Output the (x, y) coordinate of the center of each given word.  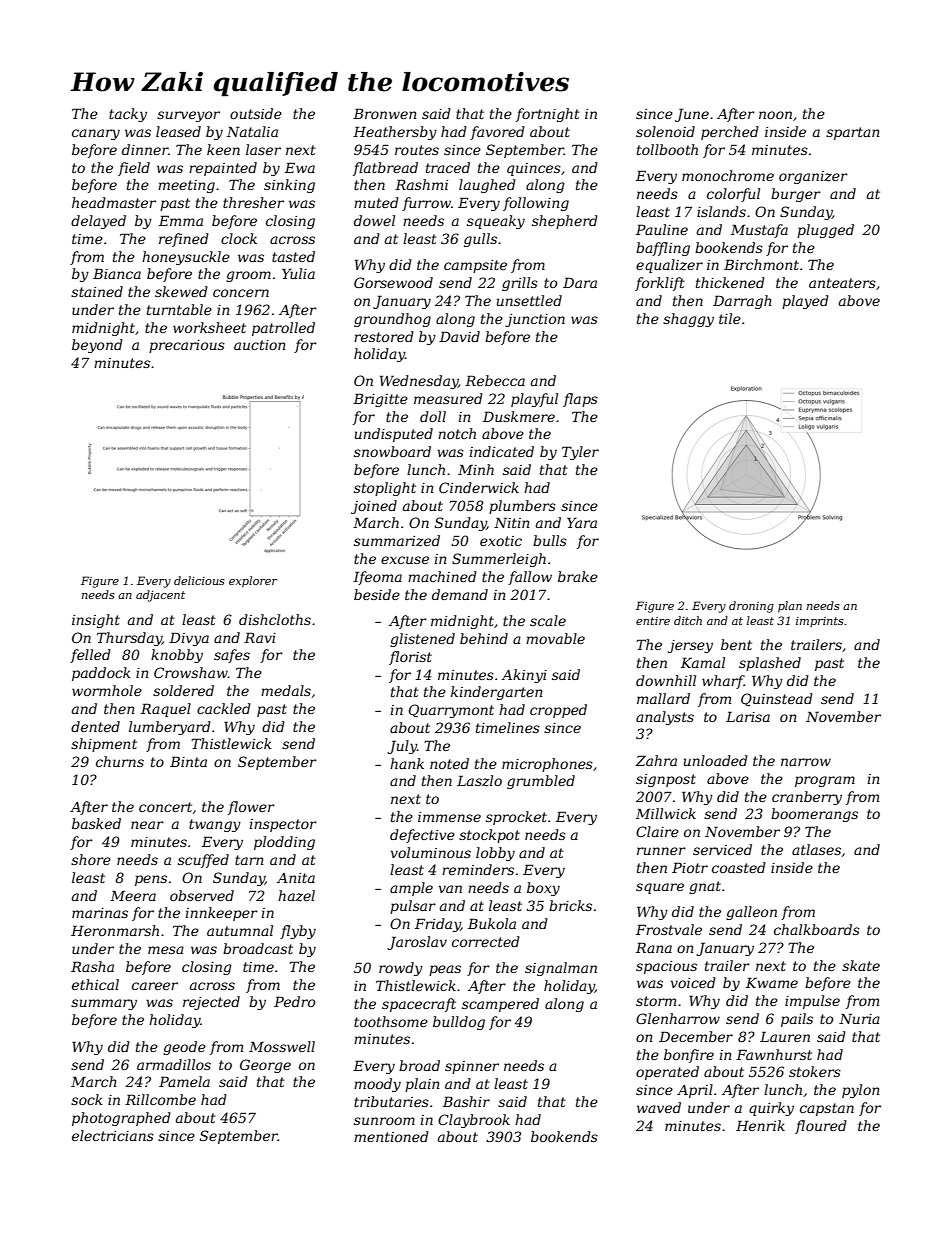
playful (534, 400)
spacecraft (419, 1005)
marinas (100, 913)
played (805, 302)
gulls (480, 240)
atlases (816, 849)
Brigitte (380, 400)
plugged (825, 231)
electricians (113, 1135)
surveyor (188, 116)
